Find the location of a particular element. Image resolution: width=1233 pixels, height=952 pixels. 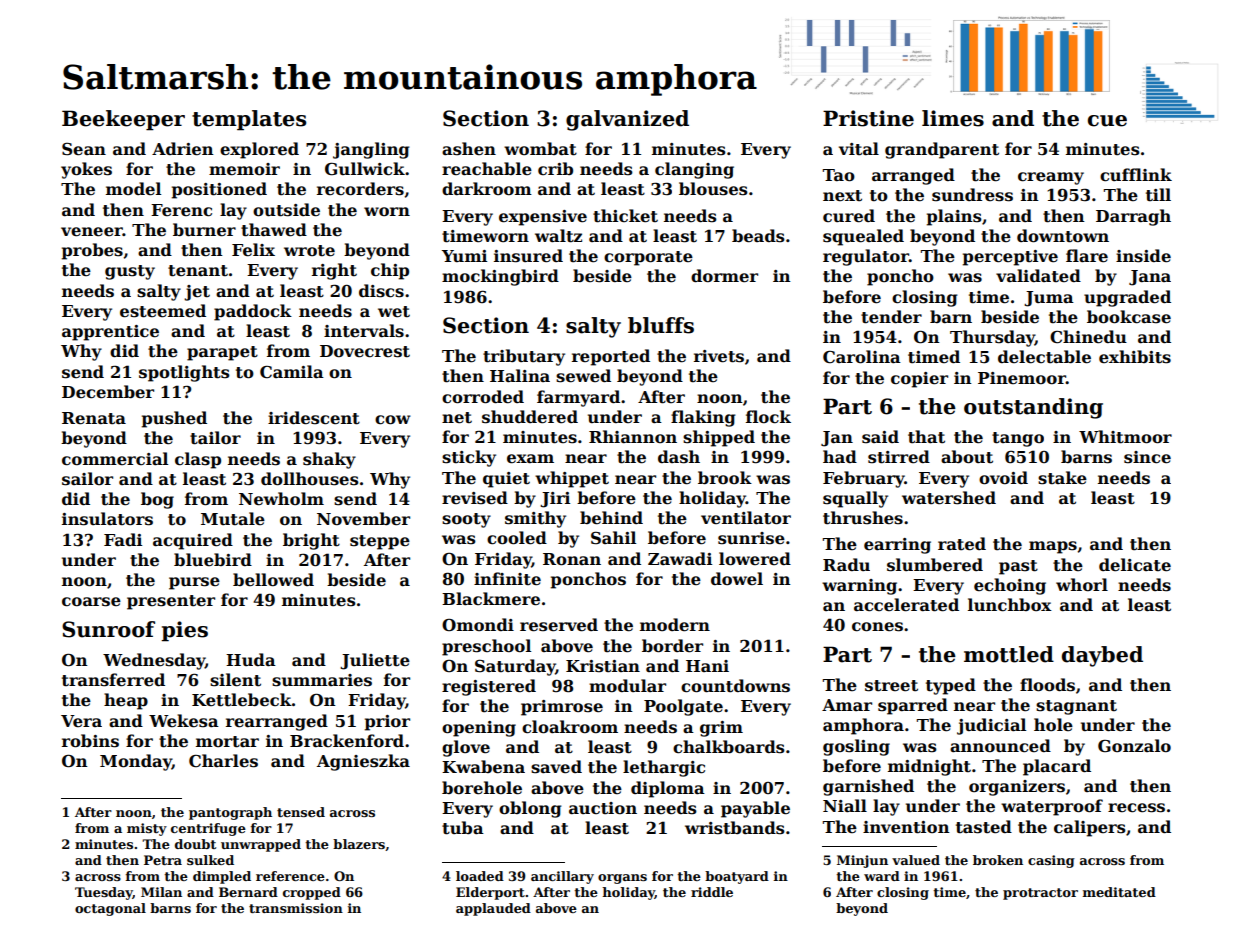

stirred is located at coordinates (899, 457).
